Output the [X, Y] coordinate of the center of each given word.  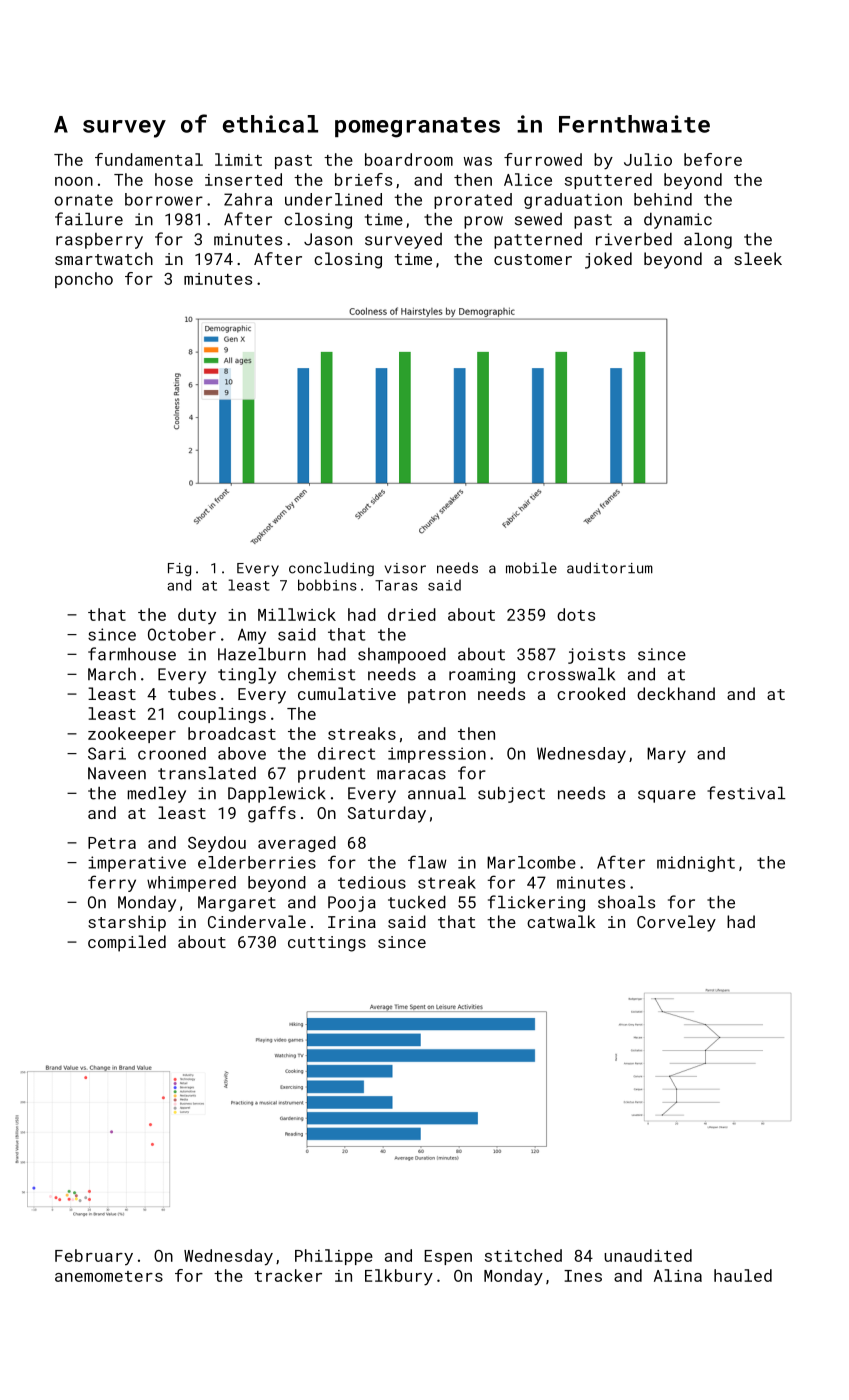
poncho [84, 280]
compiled [127, 943]
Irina [352, 922]
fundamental [149, 159]
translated [207, 773]
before [713, 159]
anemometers [109, 1276]
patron [437, 696]
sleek [758, 258]
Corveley [676, 923]
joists [596, 656]
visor [405, 568]
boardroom [409, 159]
